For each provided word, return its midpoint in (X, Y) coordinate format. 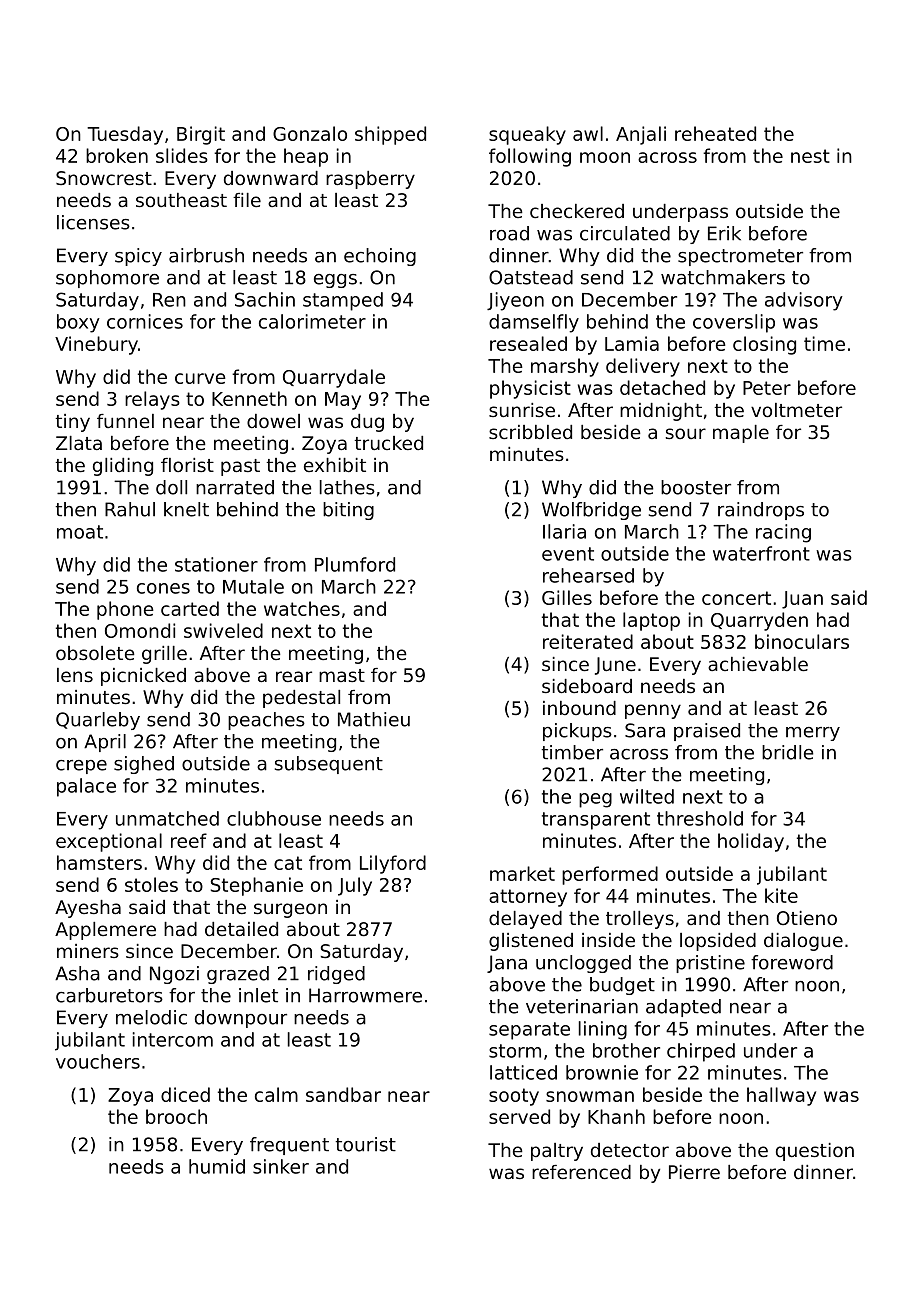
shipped (390, 135)
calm (276, 1094)
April (105, 743)
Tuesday (125, 135)
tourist (366, 1144)
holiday (751, 842)
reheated (715, 133)
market (522, 873)
